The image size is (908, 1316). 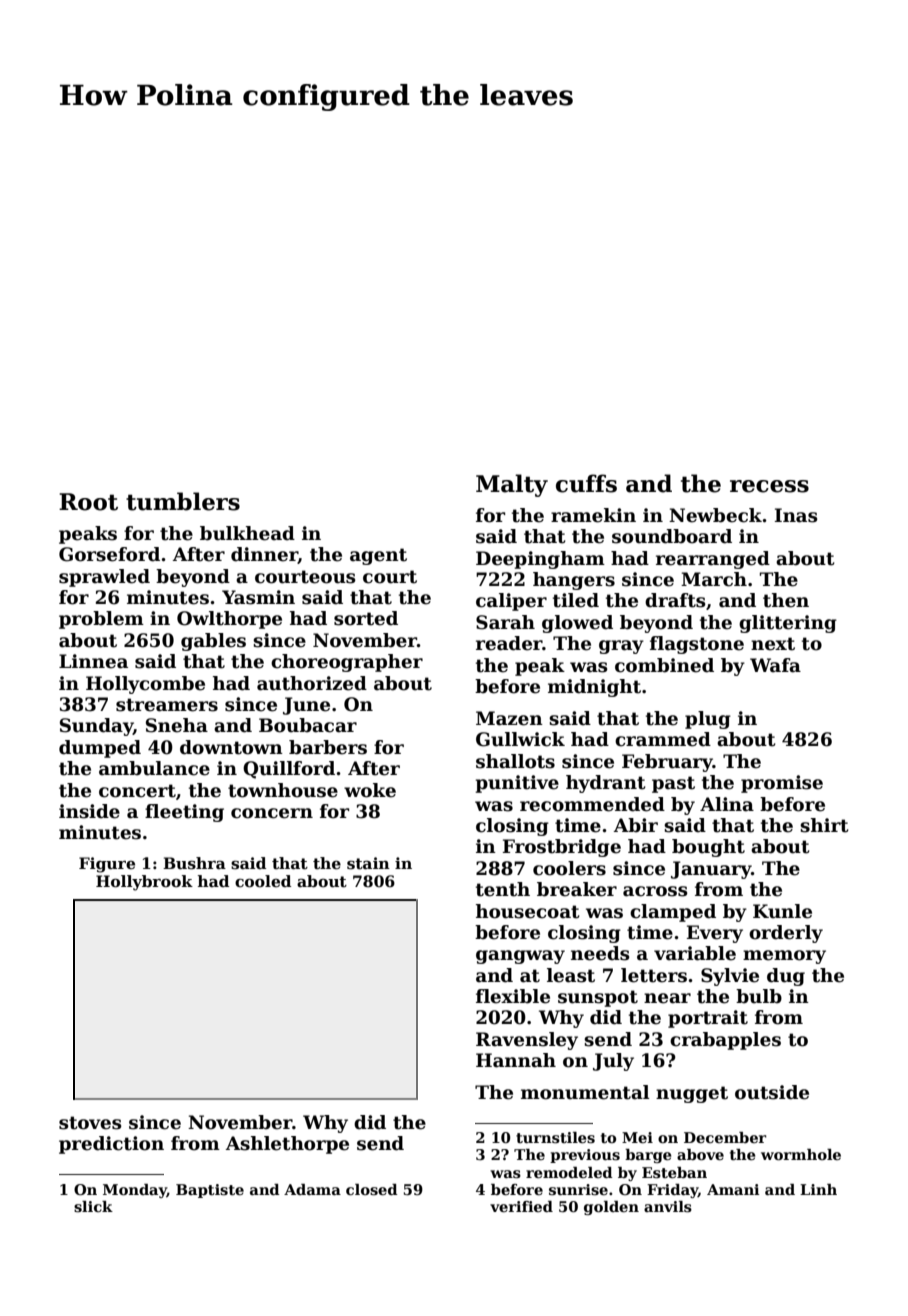 I want to click on flexible, so click(x=513, y=996).
